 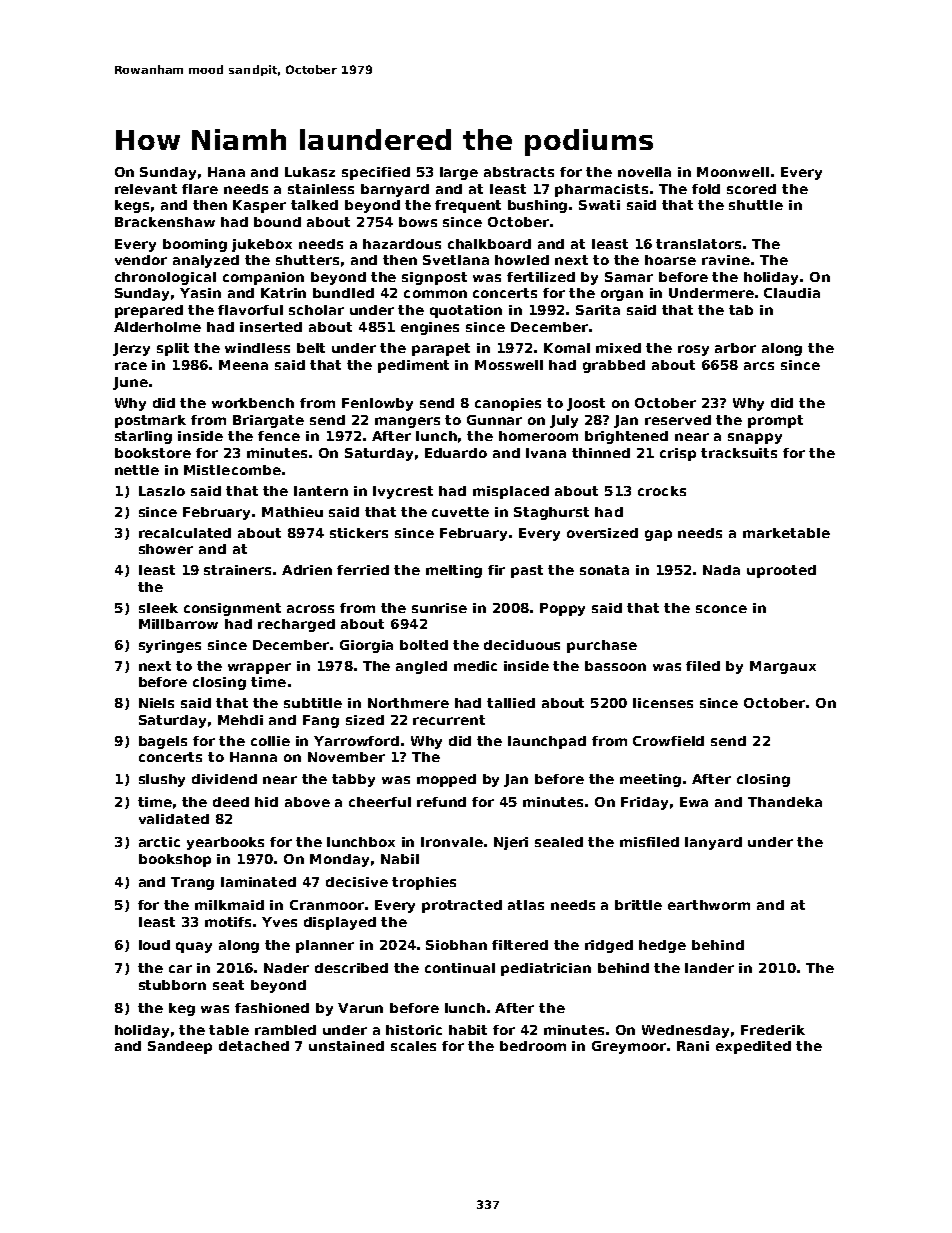 I want to click on split, so click(x=173, y=349).
